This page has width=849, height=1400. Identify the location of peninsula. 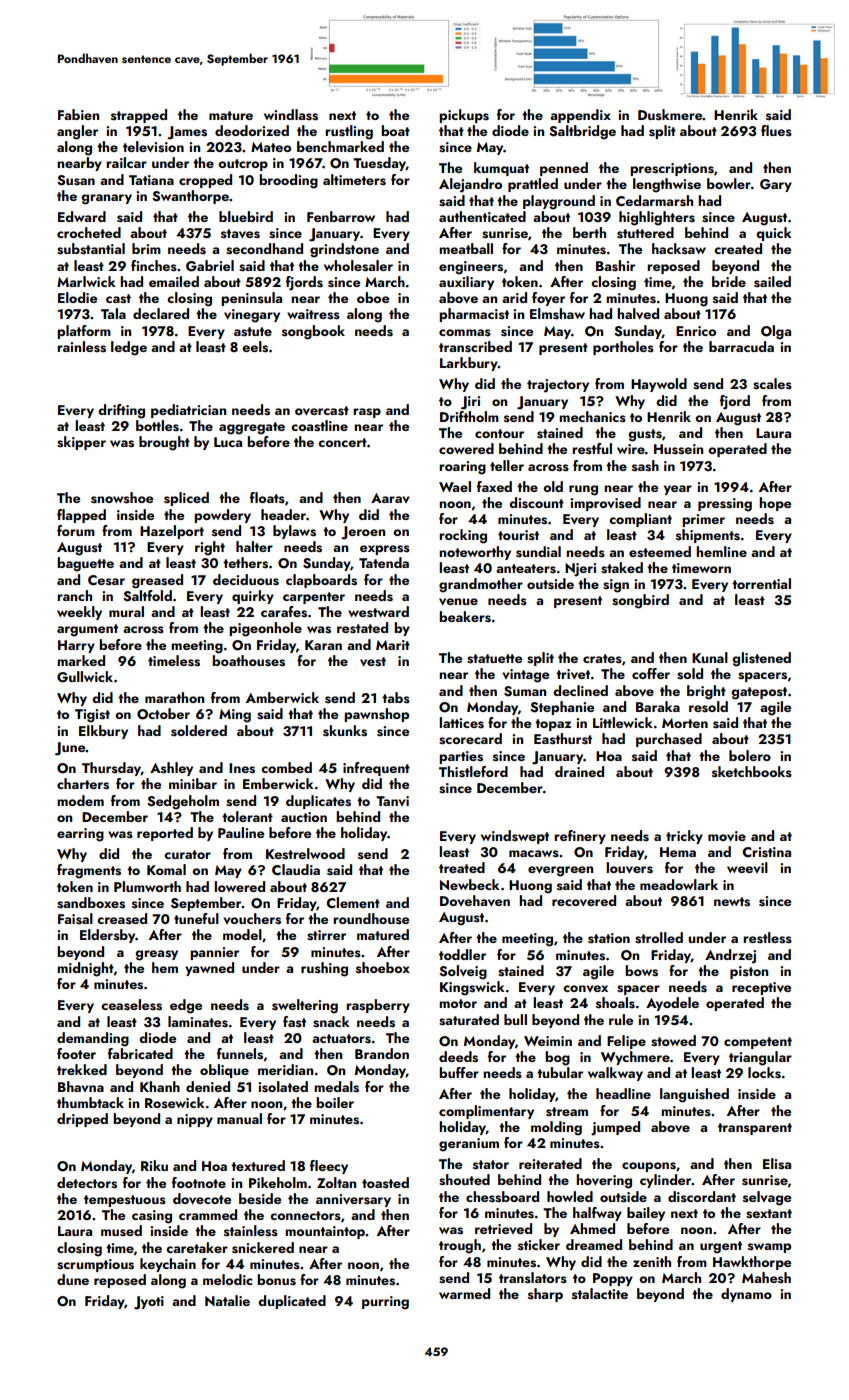
(251, 299).
